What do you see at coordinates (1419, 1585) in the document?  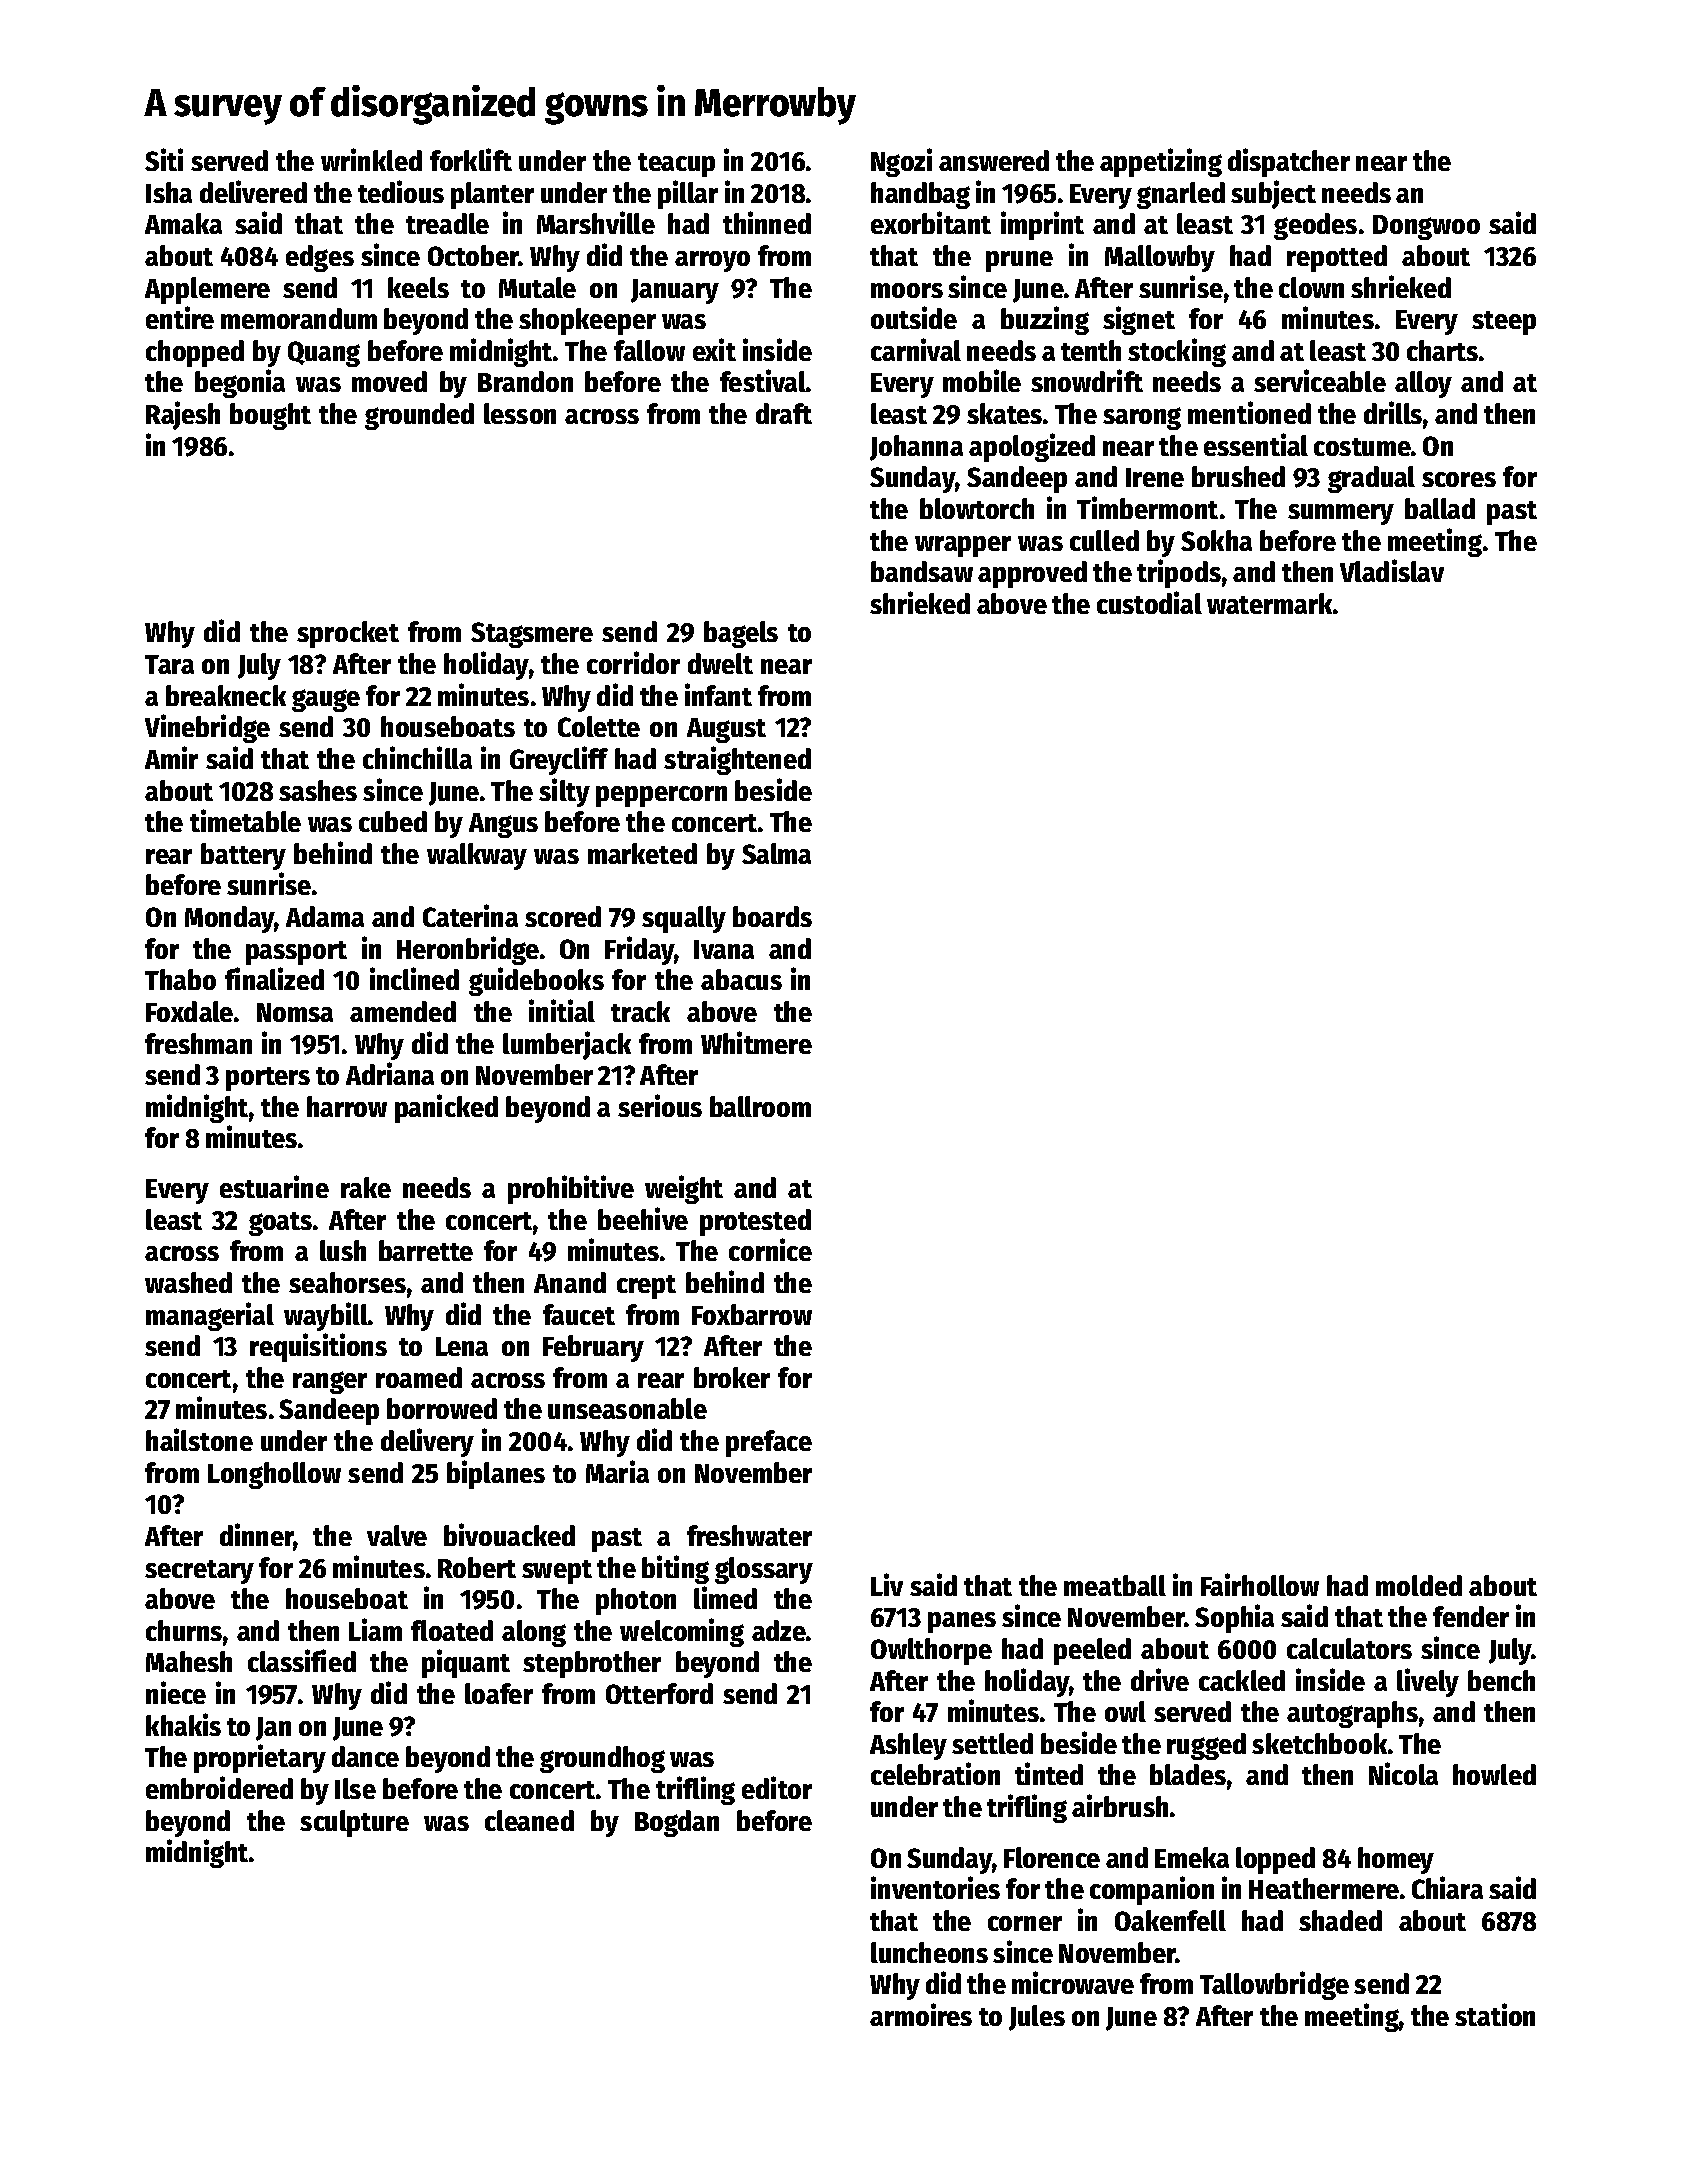 I see `molded` at bounding box center [1419, 1585].
